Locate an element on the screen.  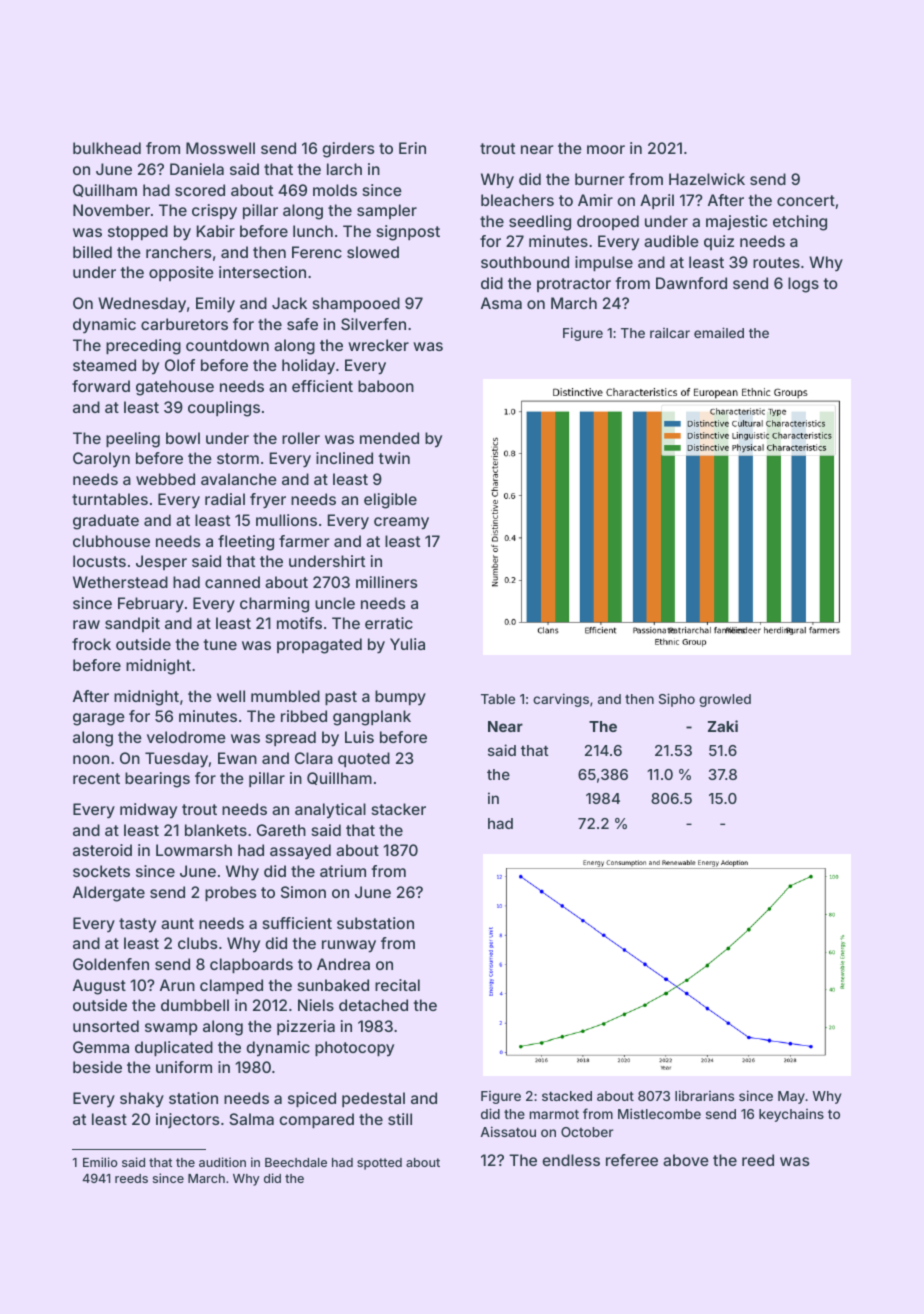
Sipho is located at coordinates (677, 700).
